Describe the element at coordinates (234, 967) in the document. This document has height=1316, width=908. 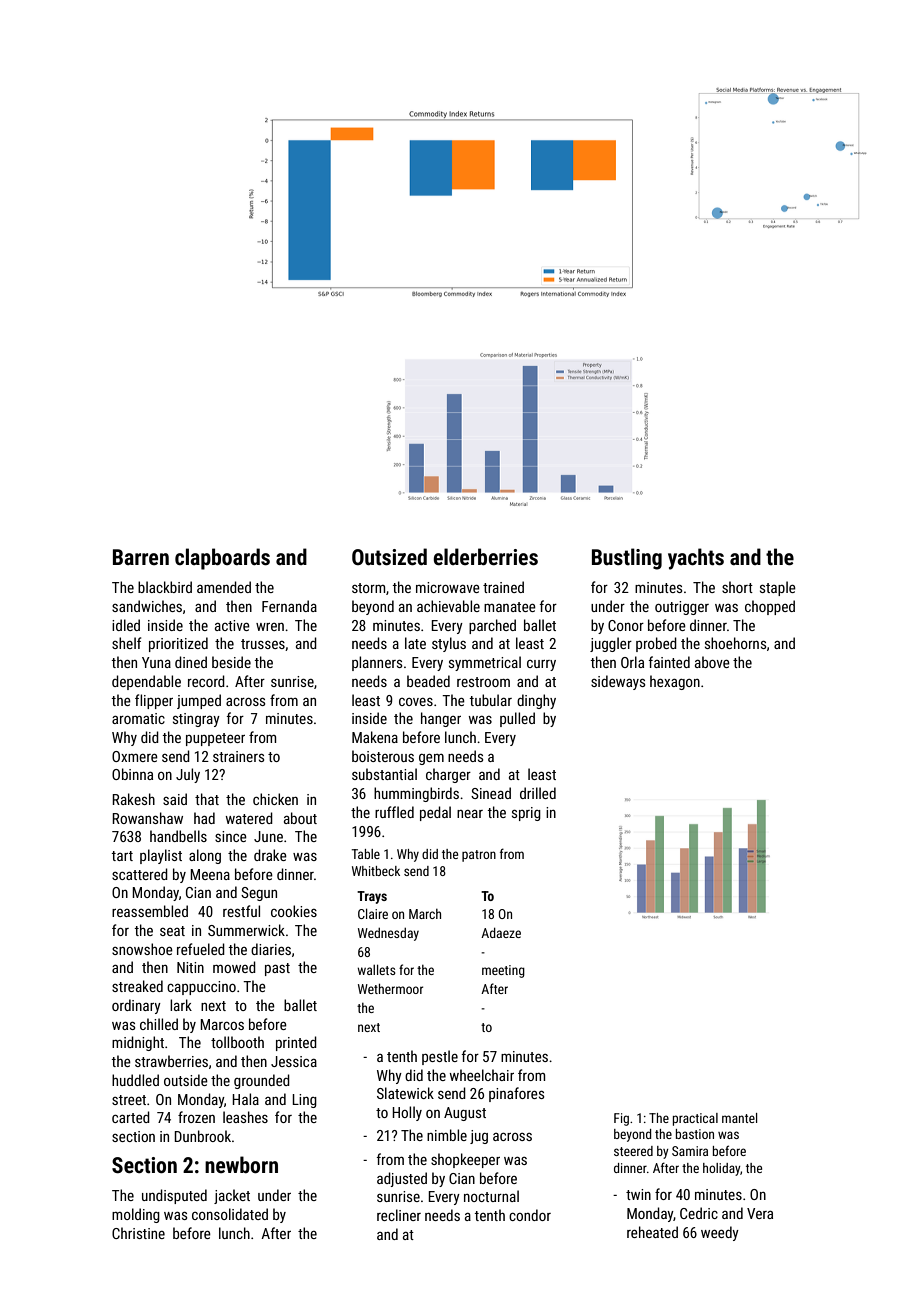
I see `mowed` at that location.
